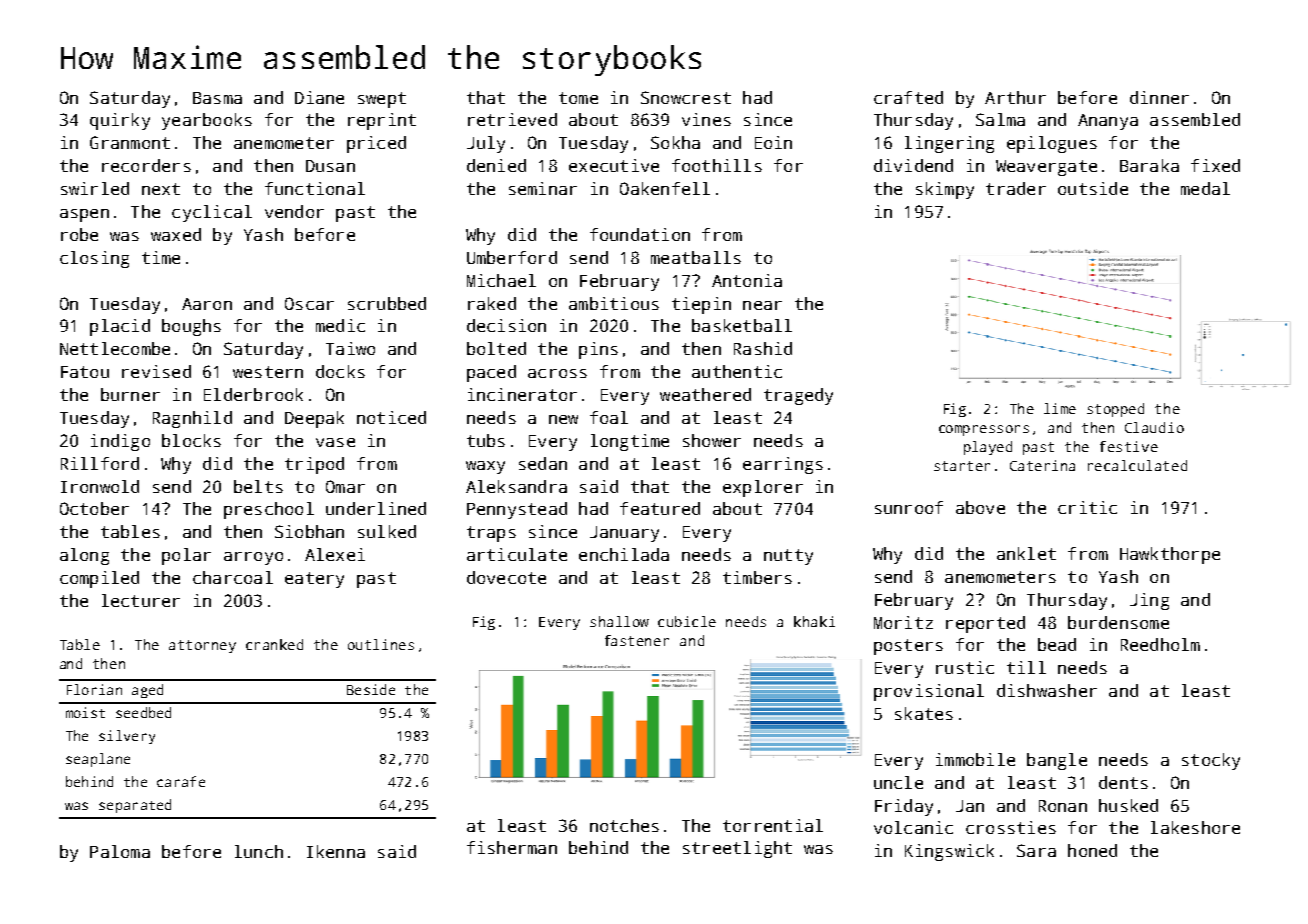 This page has height=924, width=1308. Describe the element at coordinates (913, 165) in the page. I see `dividend` at that location.
